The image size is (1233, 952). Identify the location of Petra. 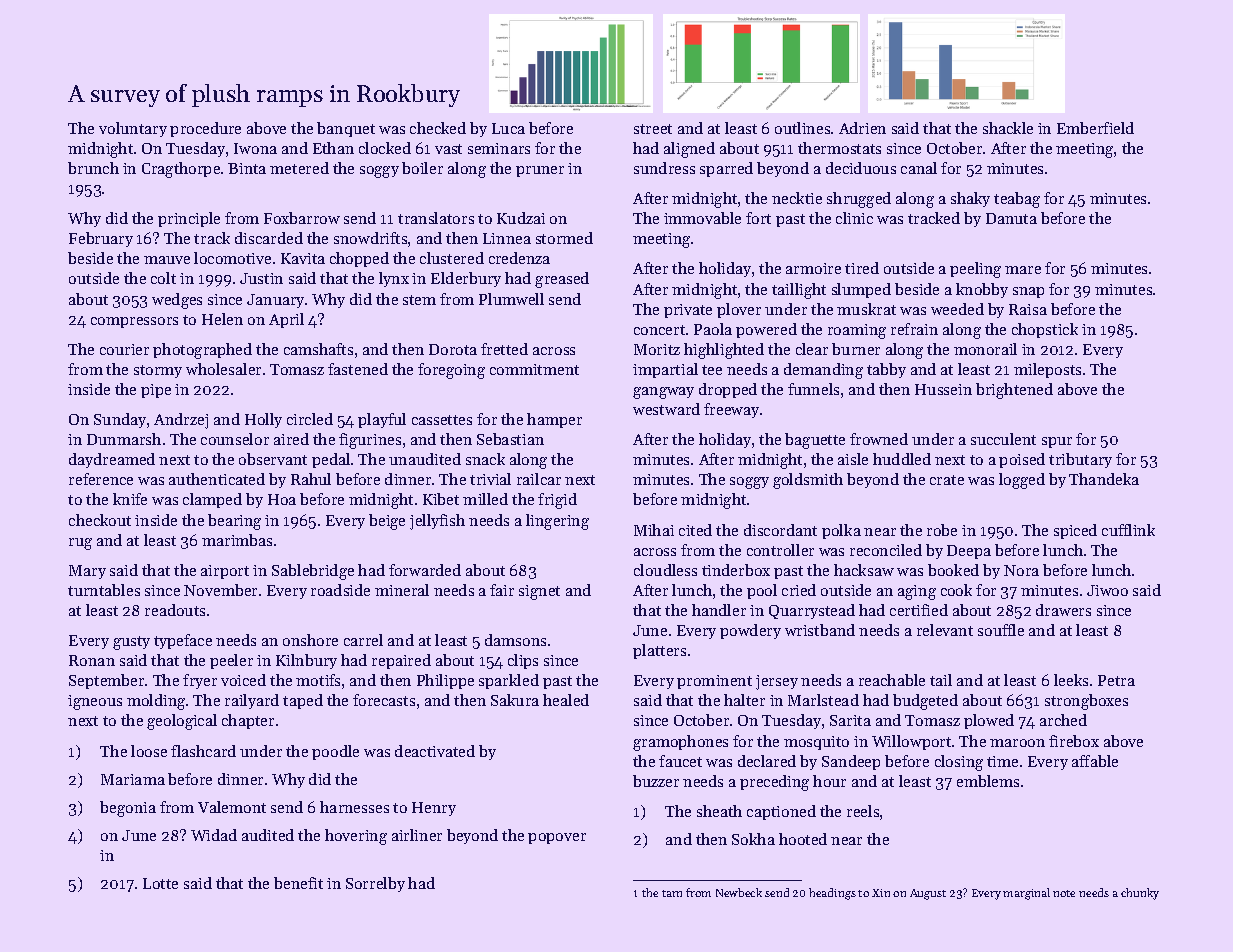
(1116, 680).
